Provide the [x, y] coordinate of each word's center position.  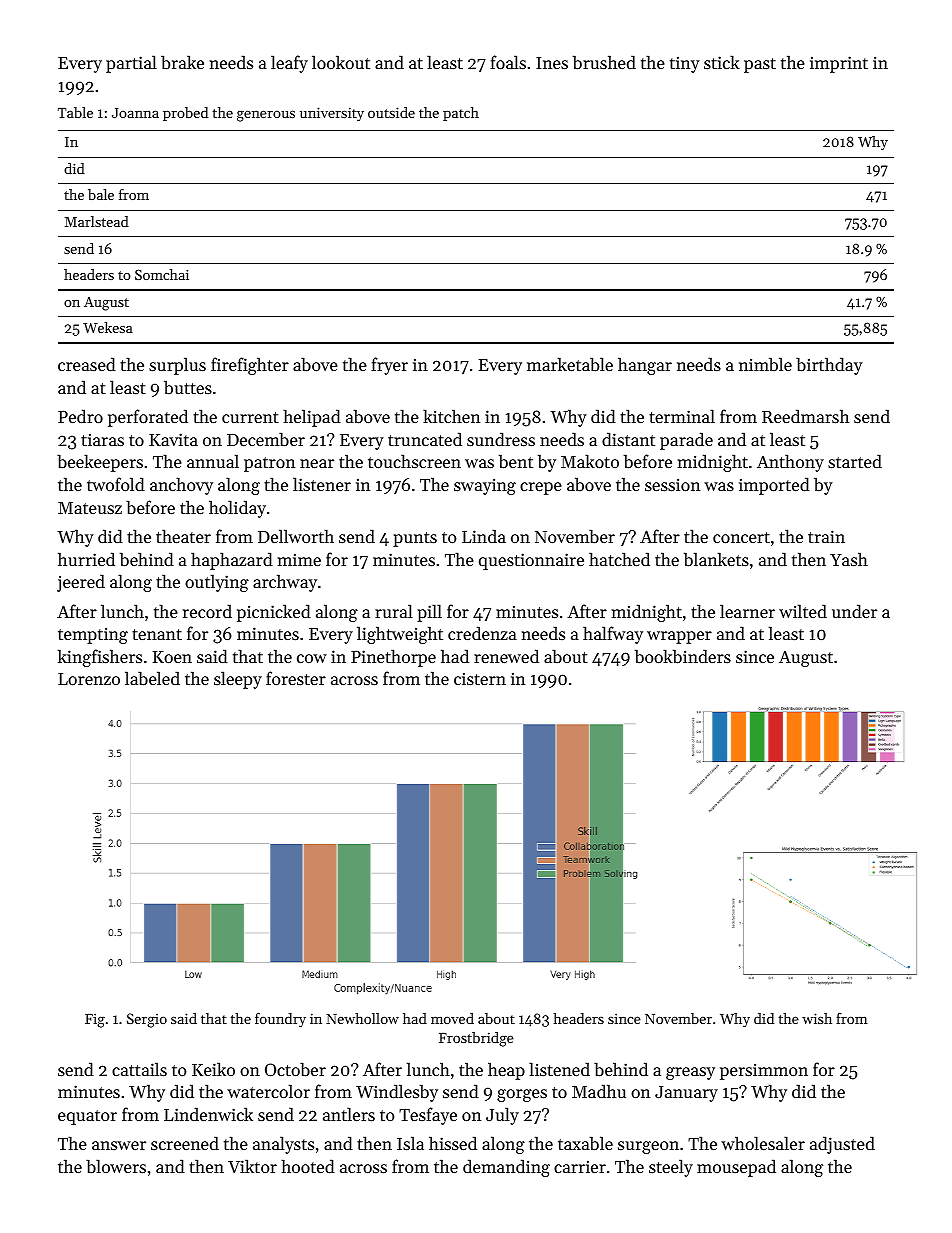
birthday [829, 366]
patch [461, 114]
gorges [522, 1095]
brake [182, 62]
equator [87, 1117]
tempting [93, 635]
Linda [484, 536]
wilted [803, 611]
